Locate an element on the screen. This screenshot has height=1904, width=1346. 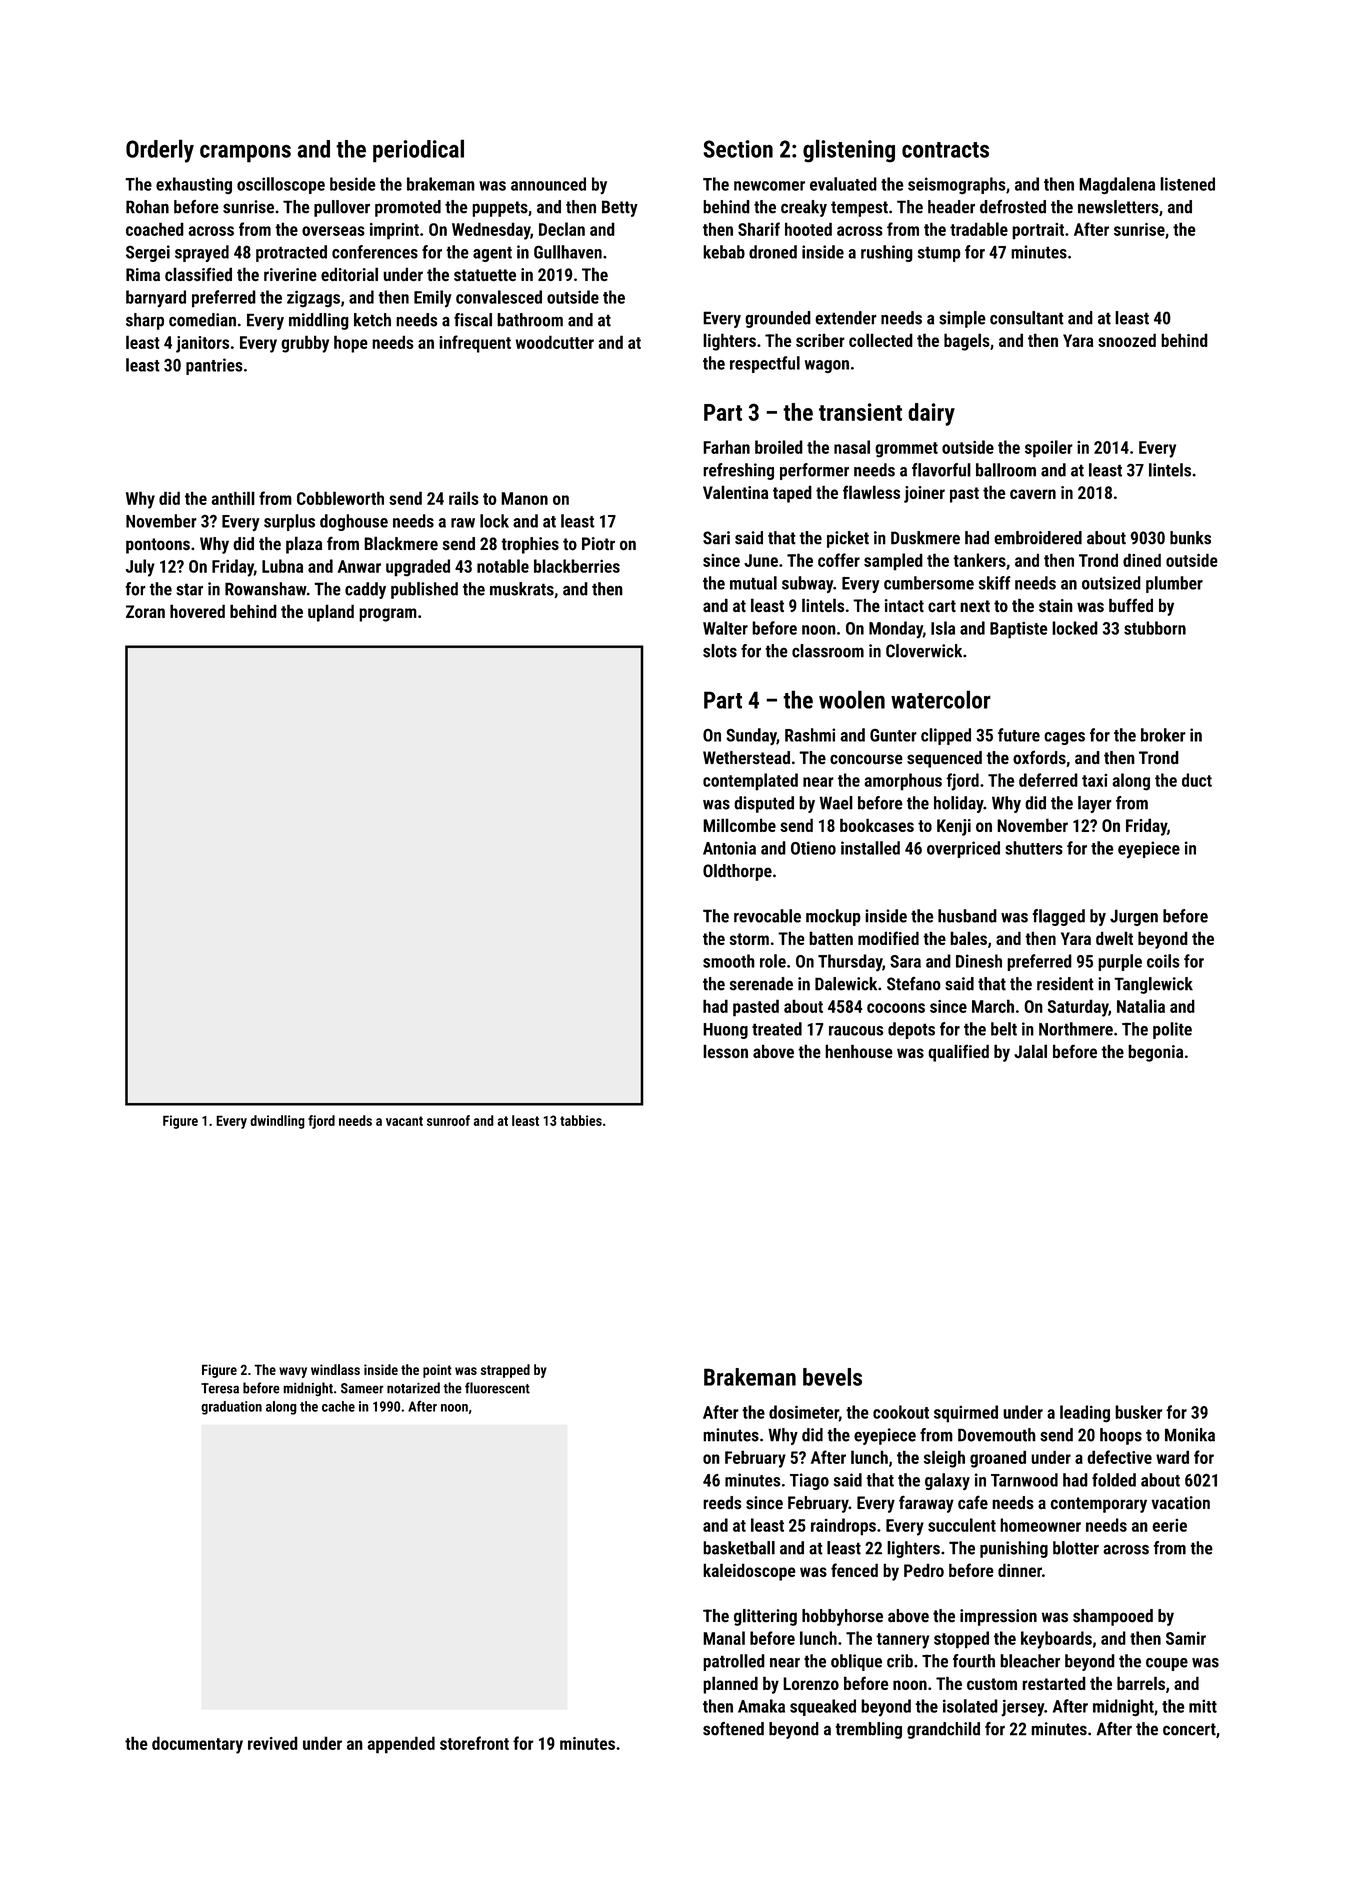
raindrops is located at coordinates (843, 1527).
